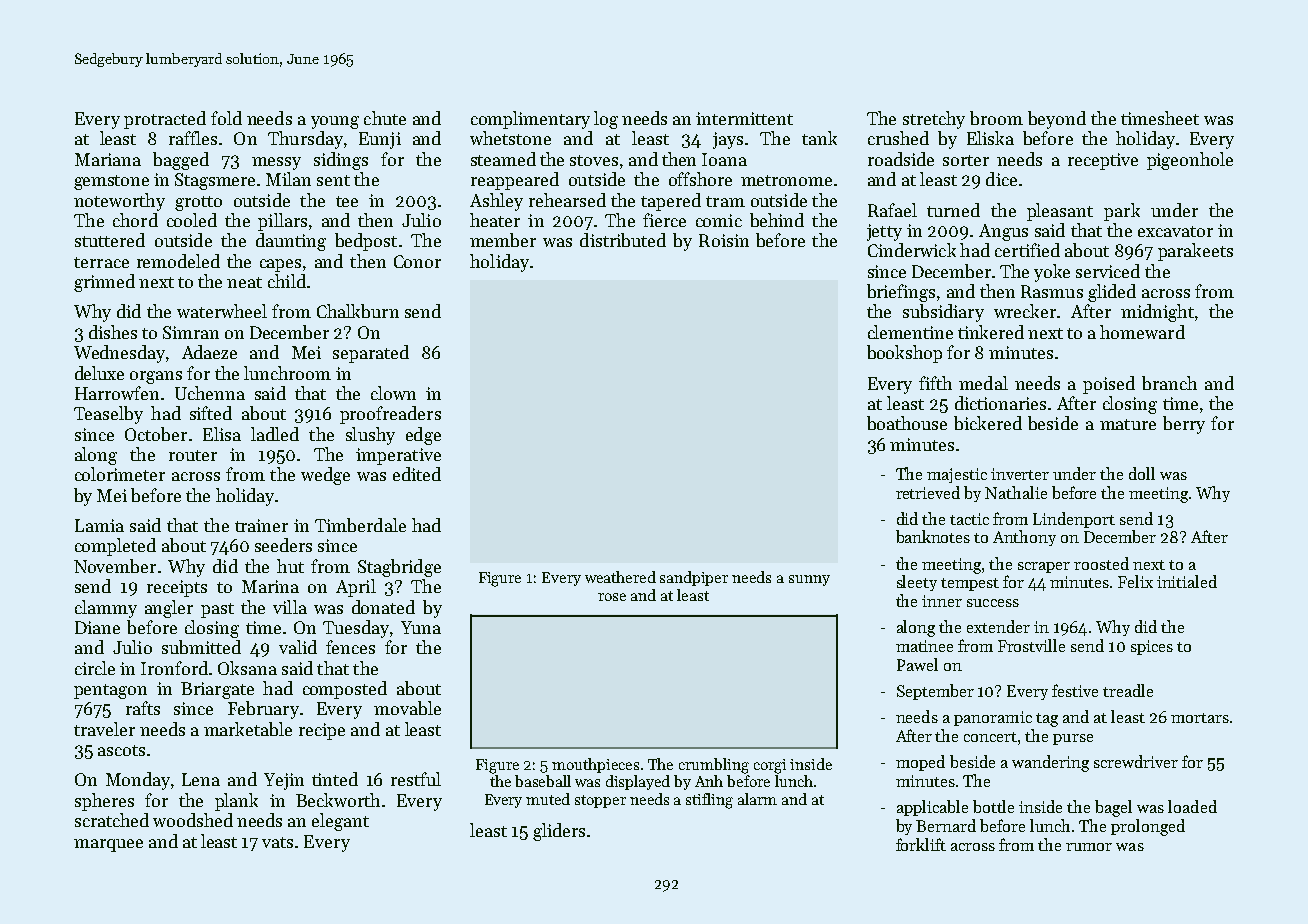  What do you see at coordinates (201, 779) in the screenshot?
I see `Lena` at bounding box center [201, 779].
